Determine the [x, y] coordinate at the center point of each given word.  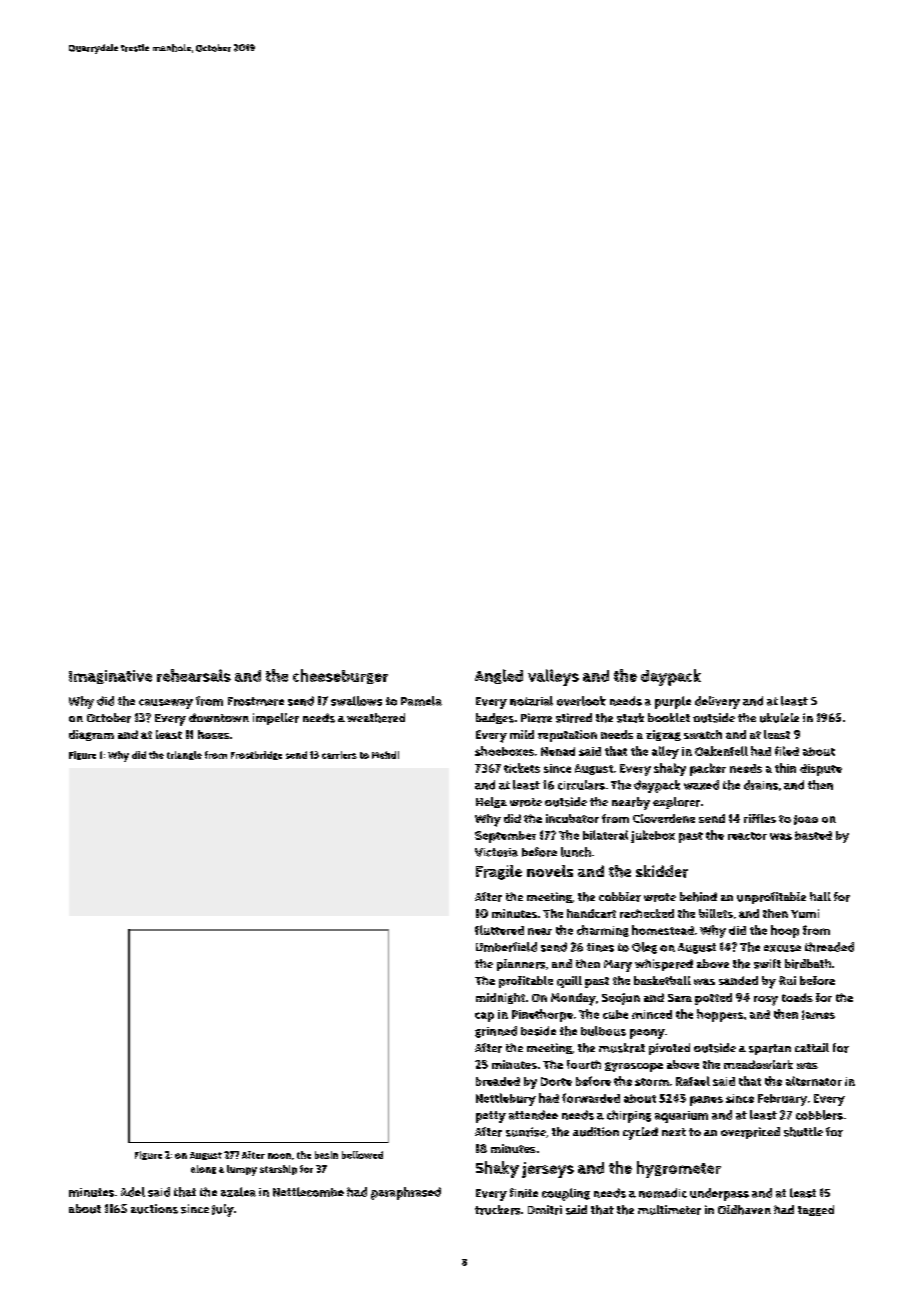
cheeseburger [340, 676]
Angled [499, 676]
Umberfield [506, 947]
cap [484, 1017]
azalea [238, 1192]
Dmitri [545, 1210]
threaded [829, 947]
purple [673, 702]
